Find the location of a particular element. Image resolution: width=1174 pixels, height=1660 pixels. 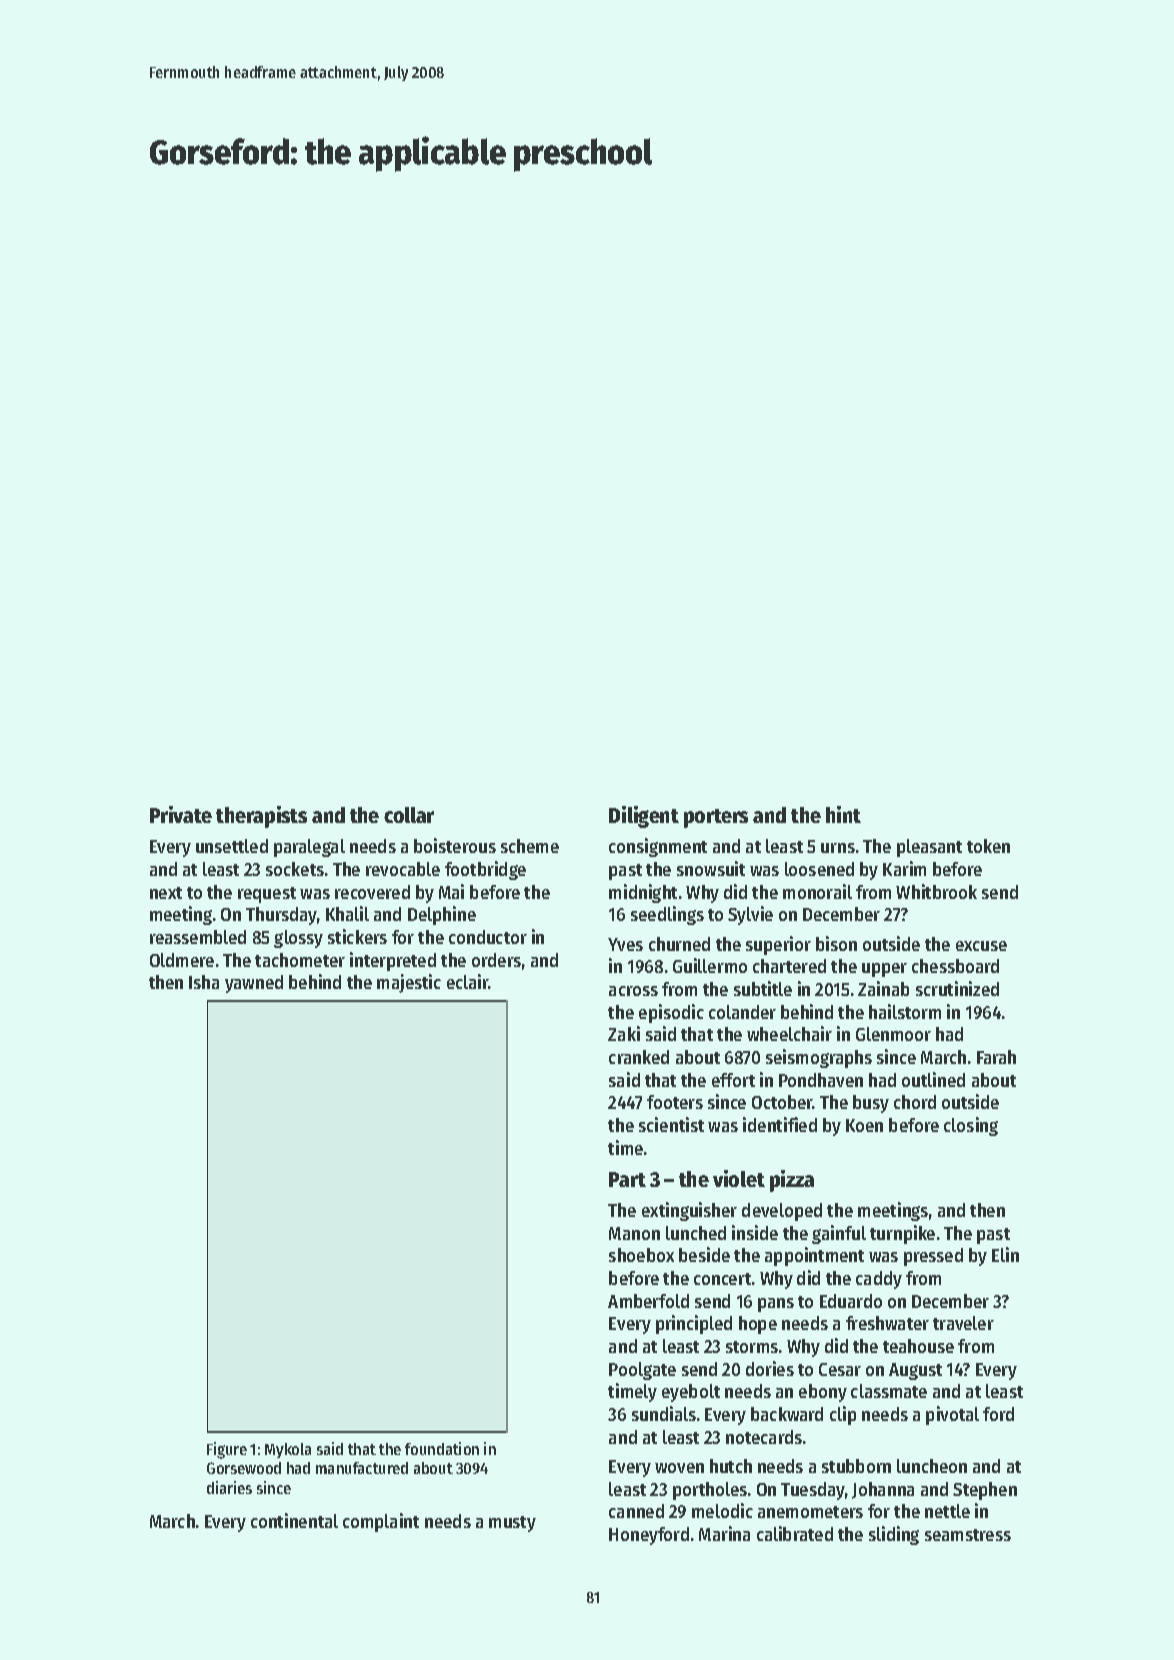

stickers is located at coordinates (357, 936).
